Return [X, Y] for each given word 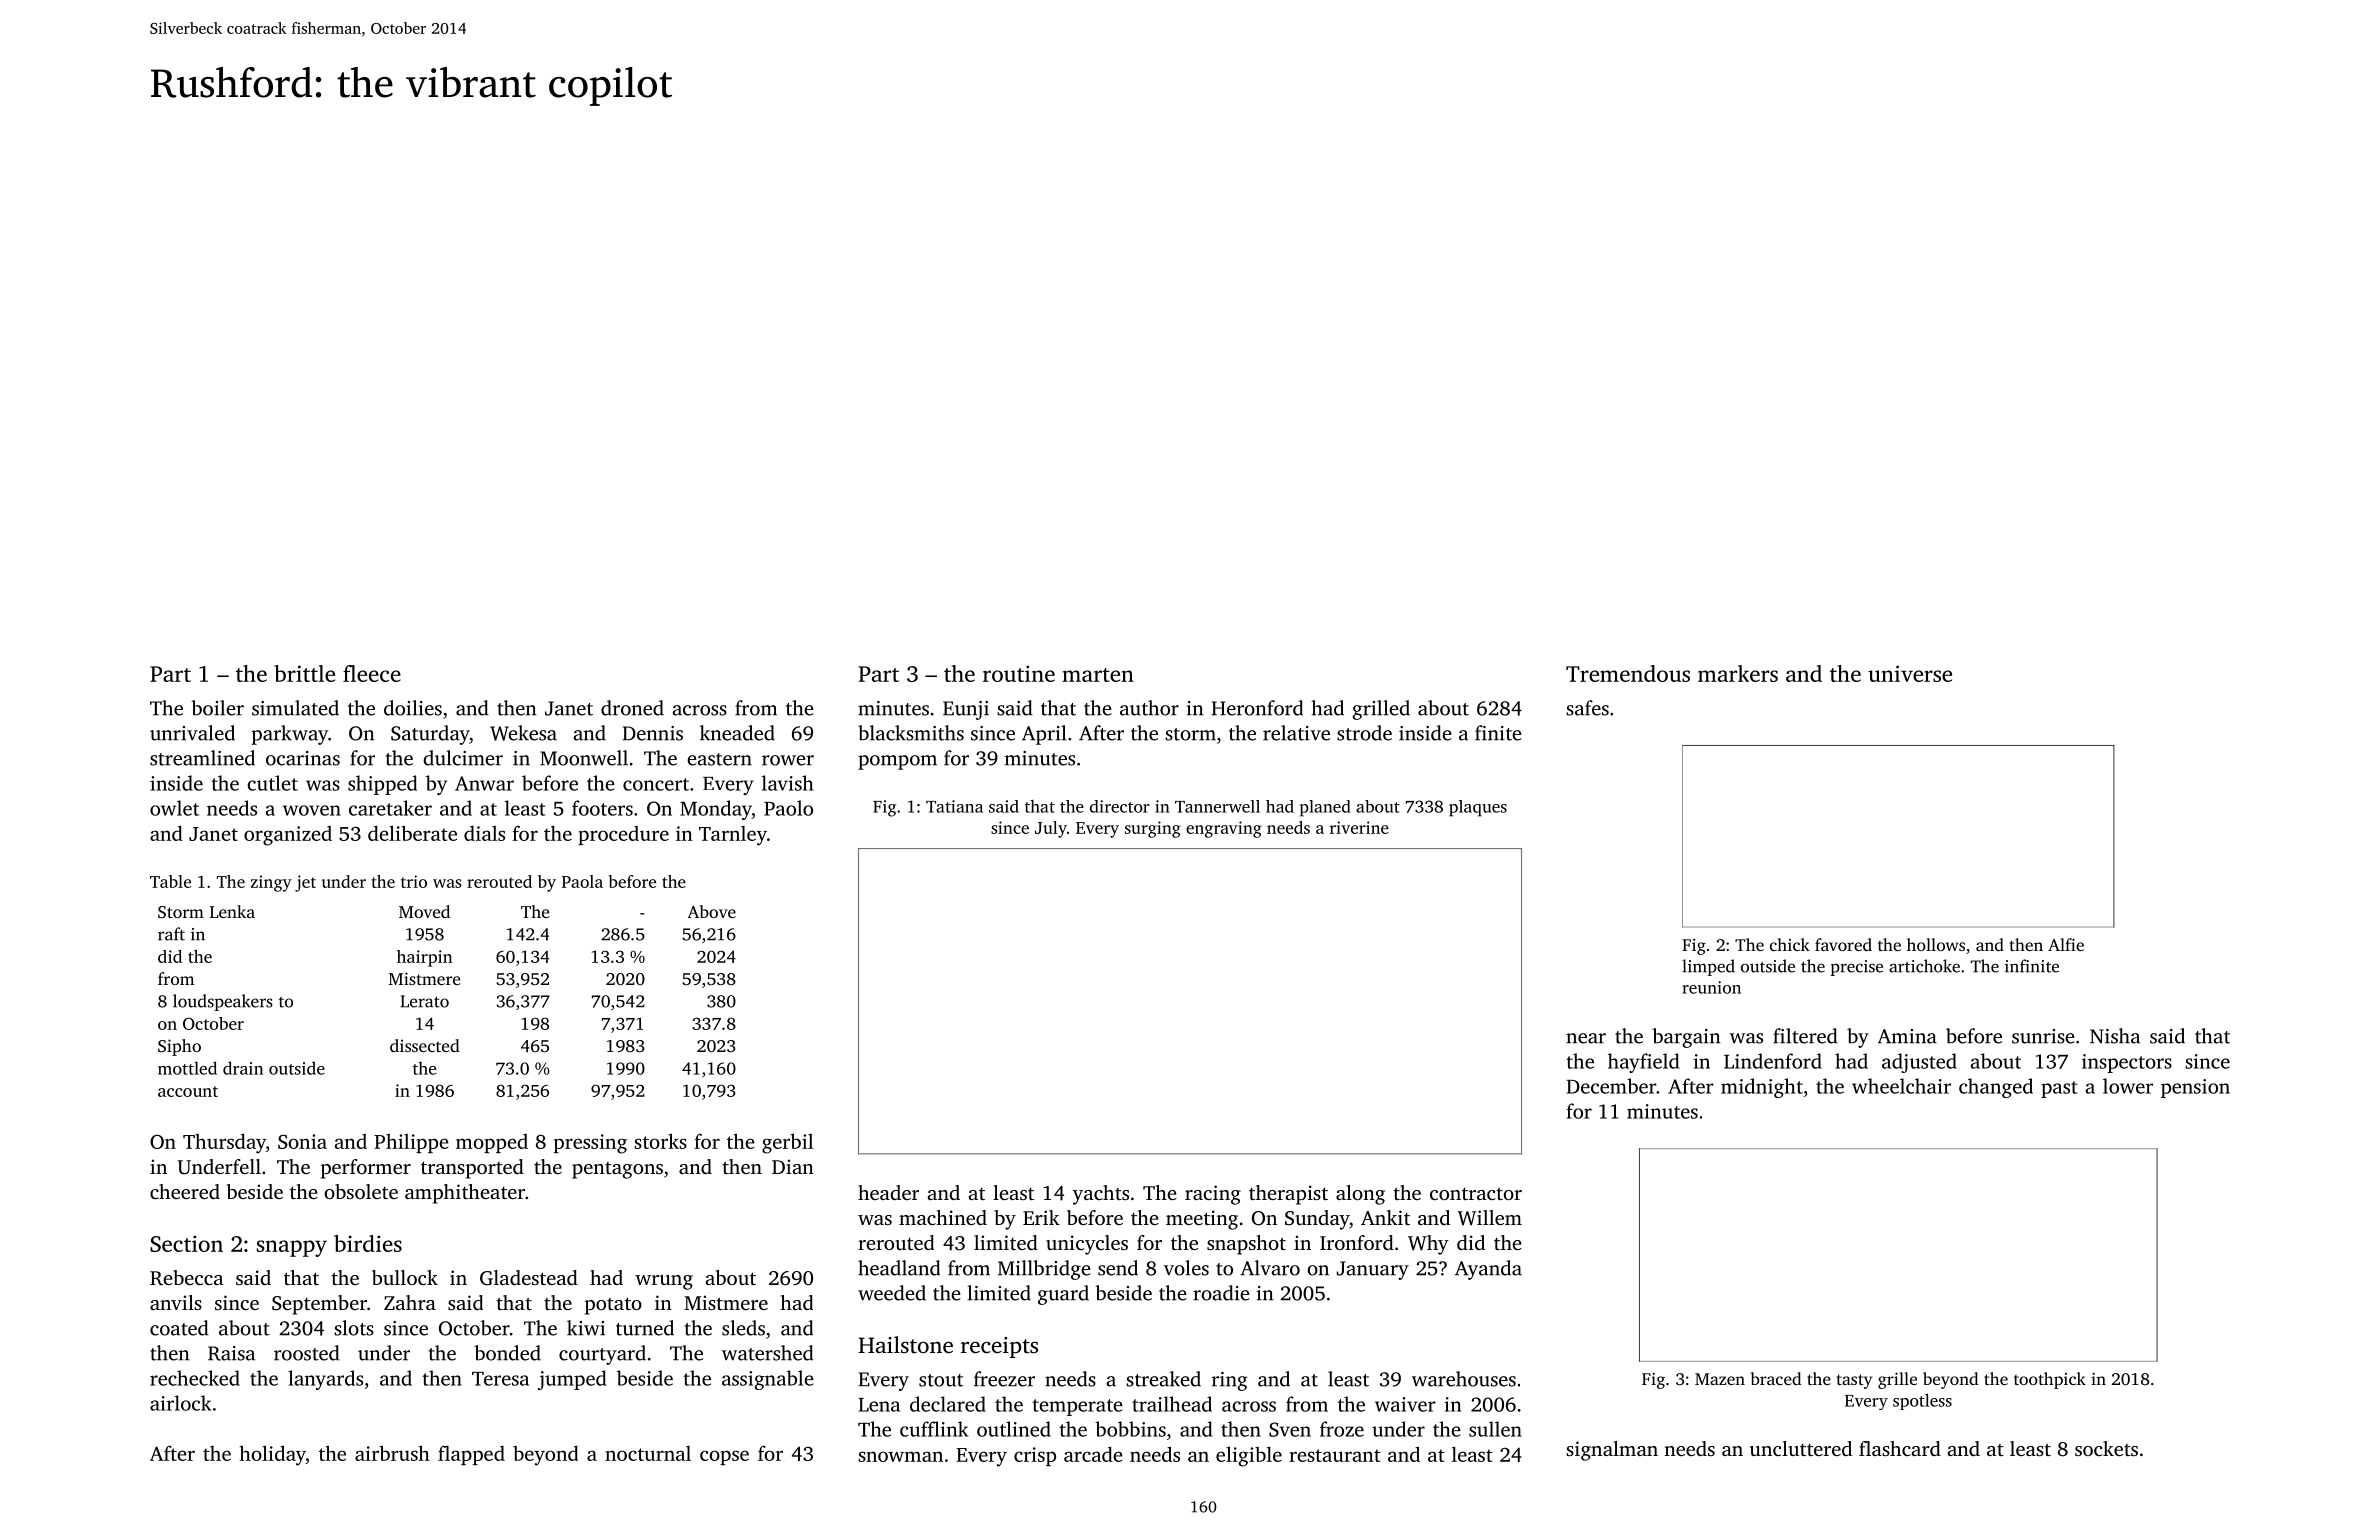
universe [1910, 673]
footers [602, 808]
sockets [2106, 1448]
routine [1019, 673]
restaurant [1335, 1455]
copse [724, 1457]
